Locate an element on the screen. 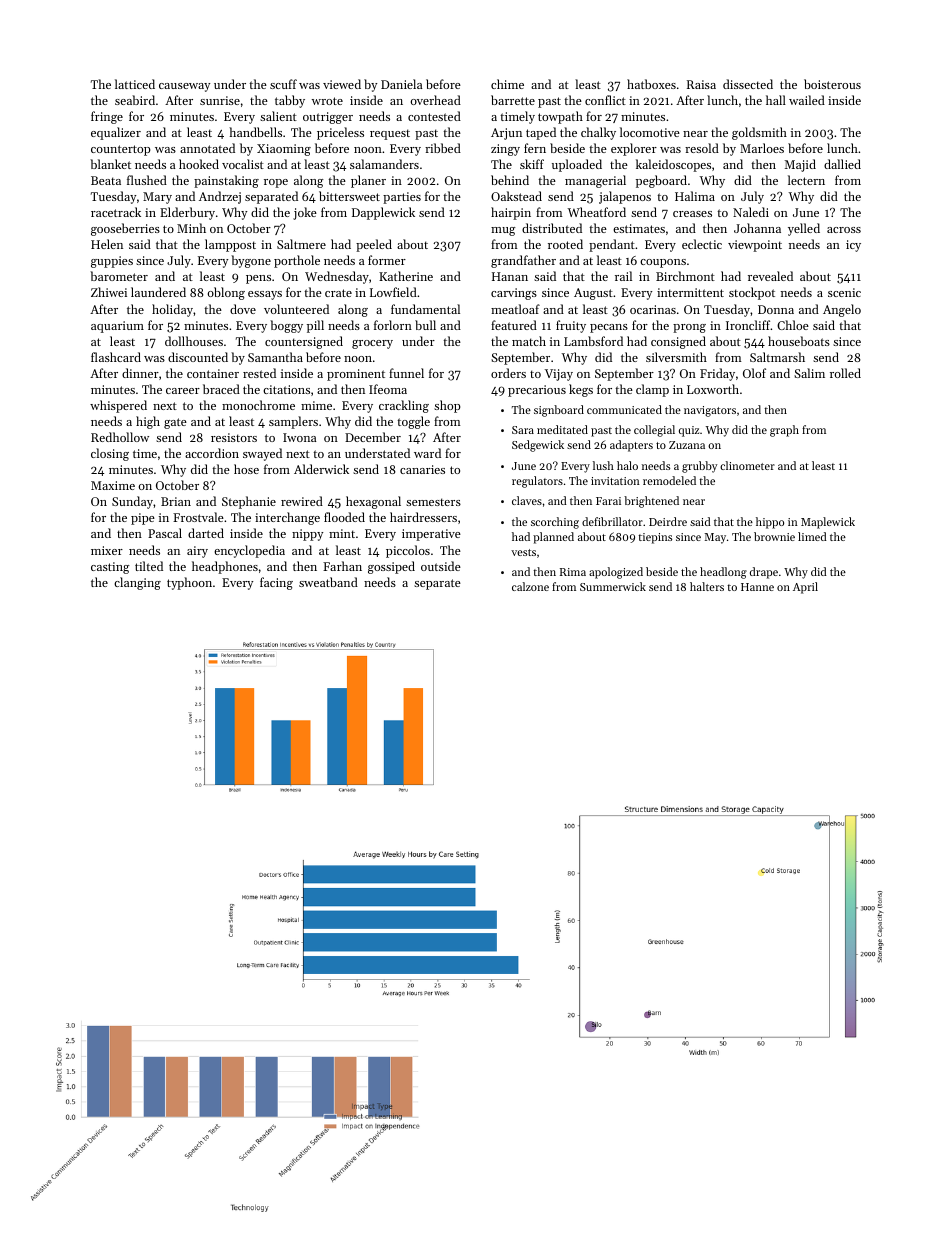 Image resolution: width=952 pixels, height=1233 pixels. scenic is located at coordinates (844, 292).
